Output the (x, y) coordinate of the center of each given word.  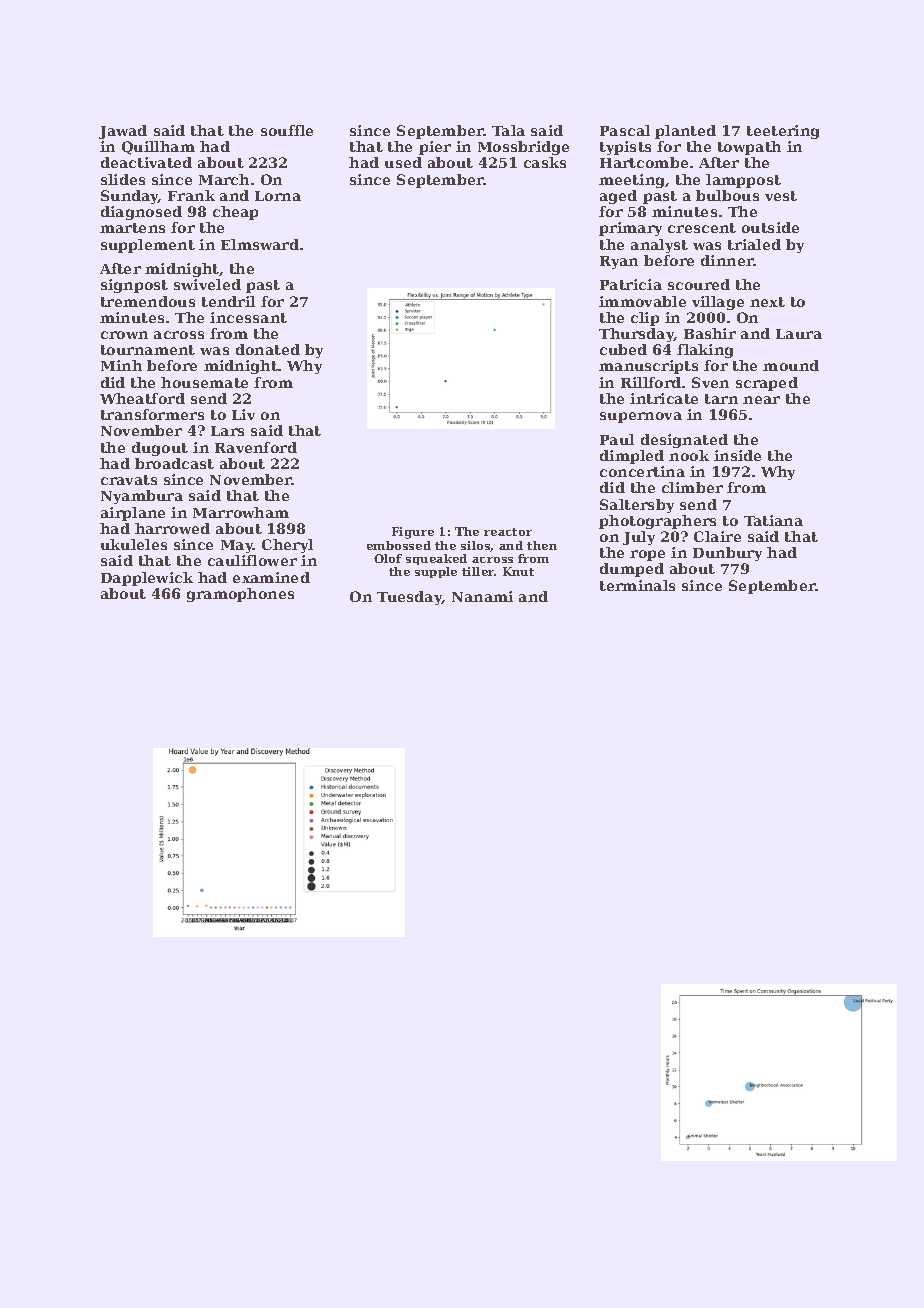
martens (132, 228)
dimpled (632, 457)
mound (791, 365)
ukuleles (134, 544)
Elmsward (260, 244)
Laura (799, 334)
